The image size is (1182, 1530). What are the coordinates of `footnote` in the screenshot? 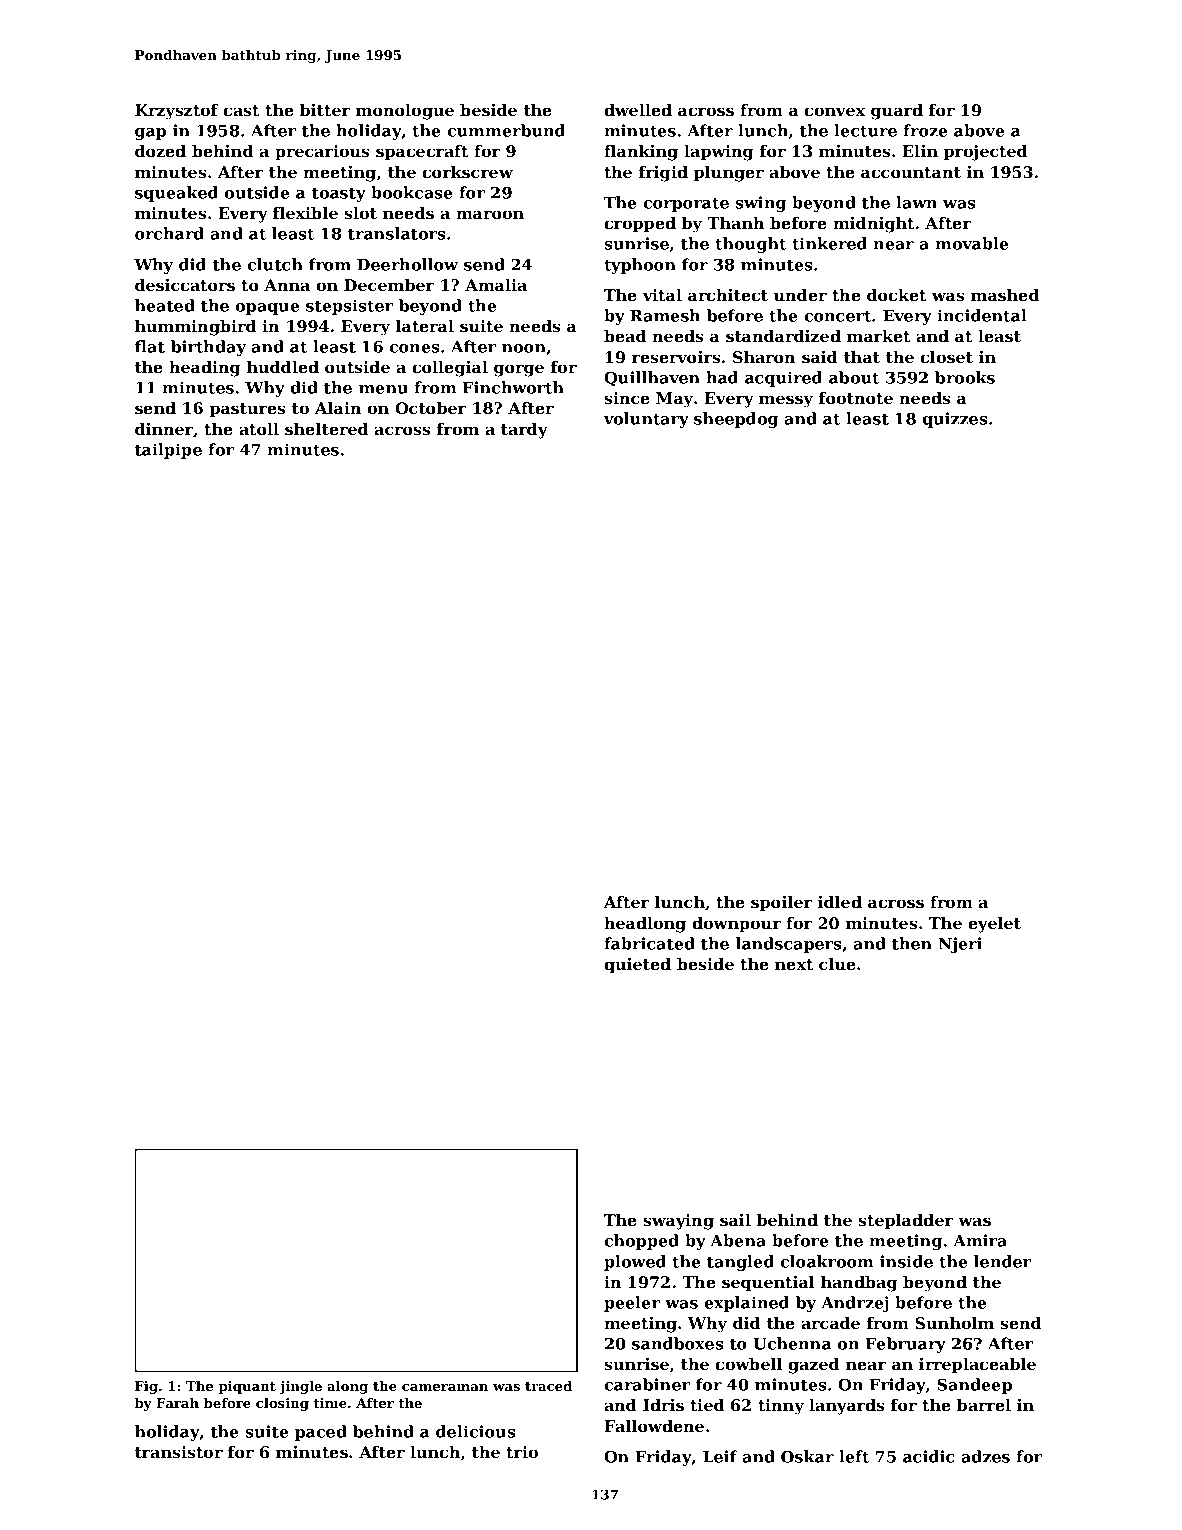 It's located at (856, 398).
